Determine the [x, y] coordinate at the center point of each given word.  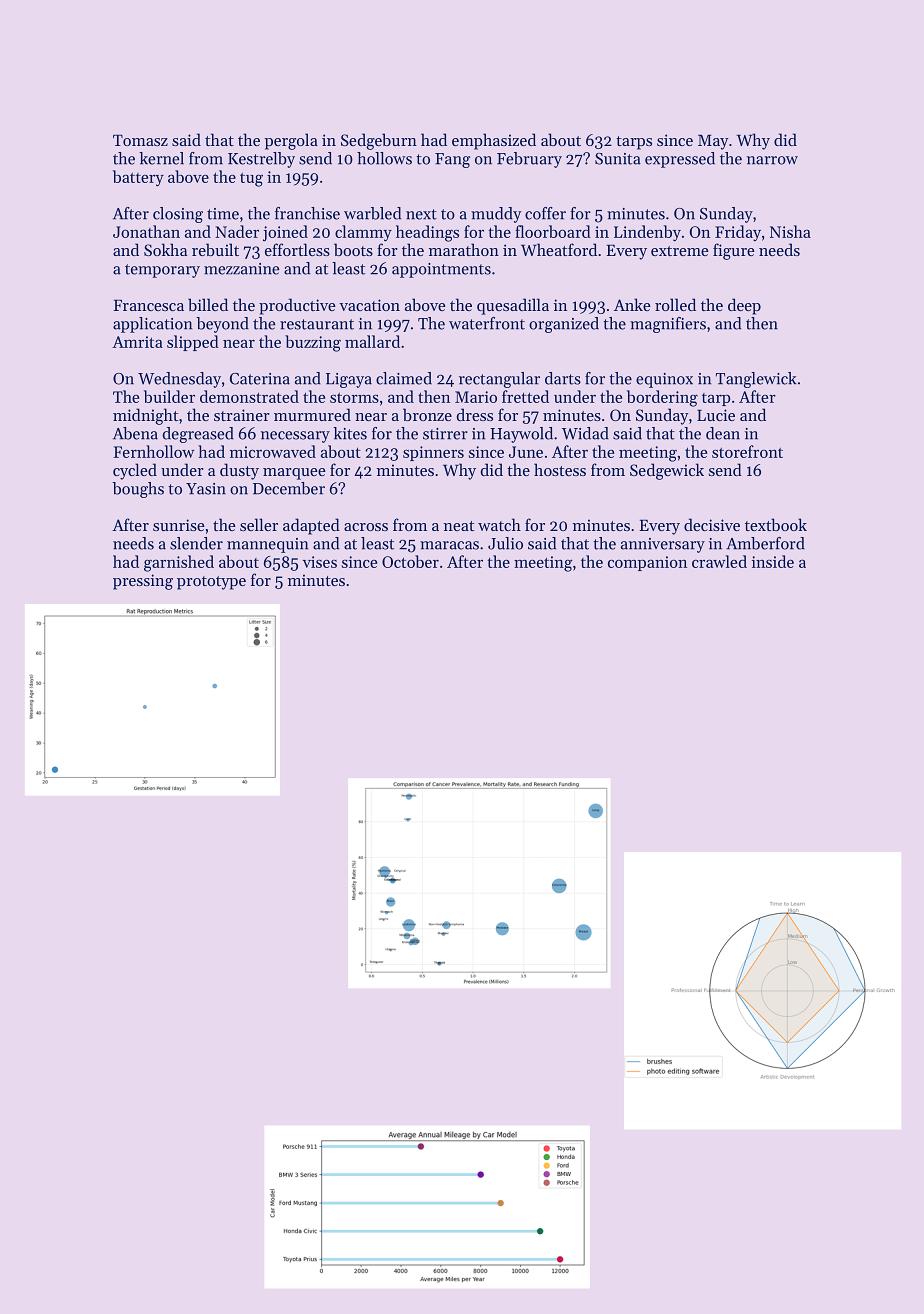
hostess [560, 469]
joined [285, 233]
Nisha [790, 231]
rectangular [499, 380]
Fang [452, 160]
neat [459, 526]
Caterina [260, 379]
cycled [135, 471]
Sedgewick [667, 471]
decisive [712, 524]
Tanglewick [756, 380]
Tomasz [140, 140]
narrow [772, 160]
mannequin [267, 545]
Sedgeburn [379, 141]
